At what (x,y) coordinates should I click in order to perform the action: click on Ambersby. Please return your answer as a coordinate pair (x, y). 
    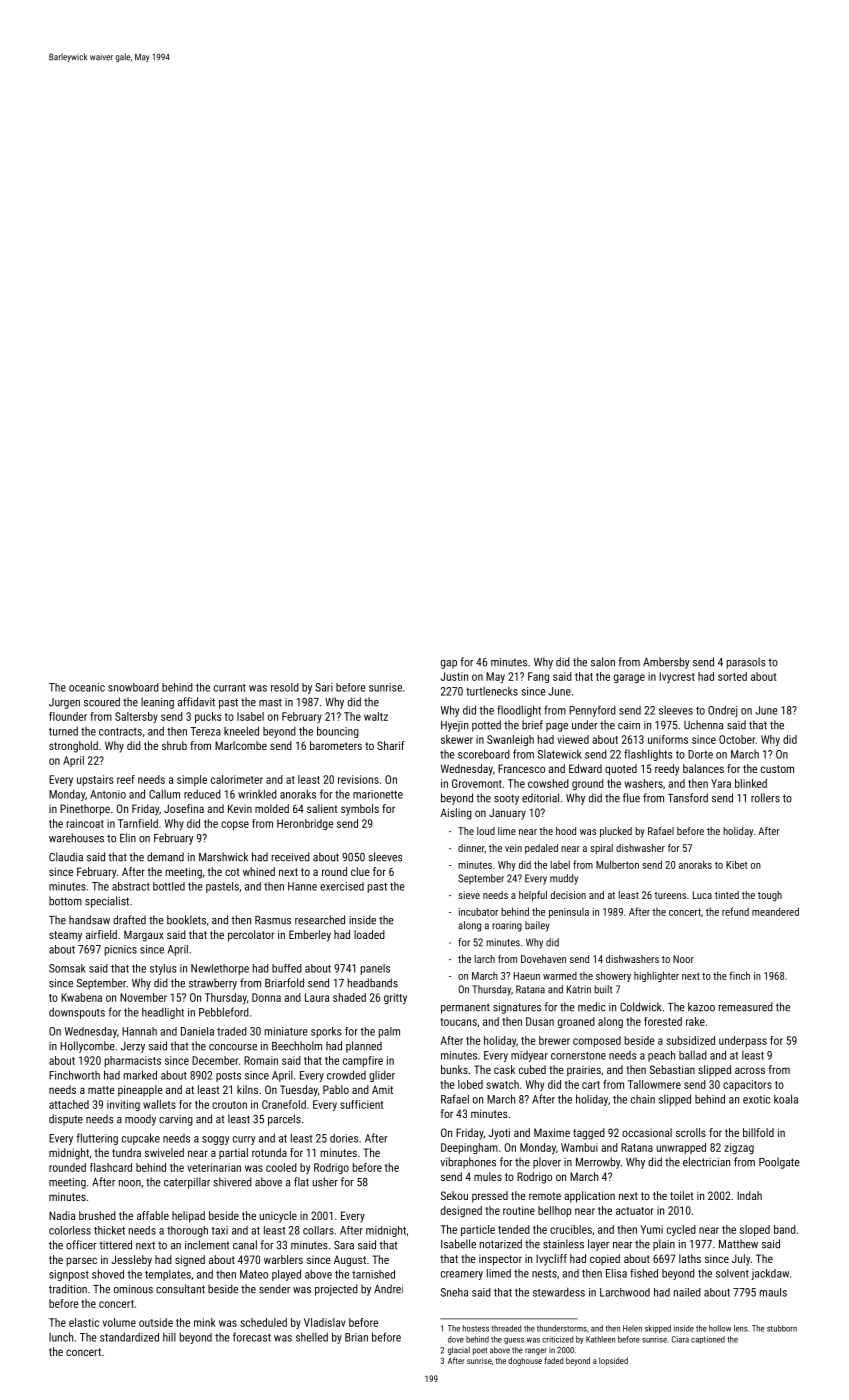
    Looking at the image, I should click on (666, 663).
